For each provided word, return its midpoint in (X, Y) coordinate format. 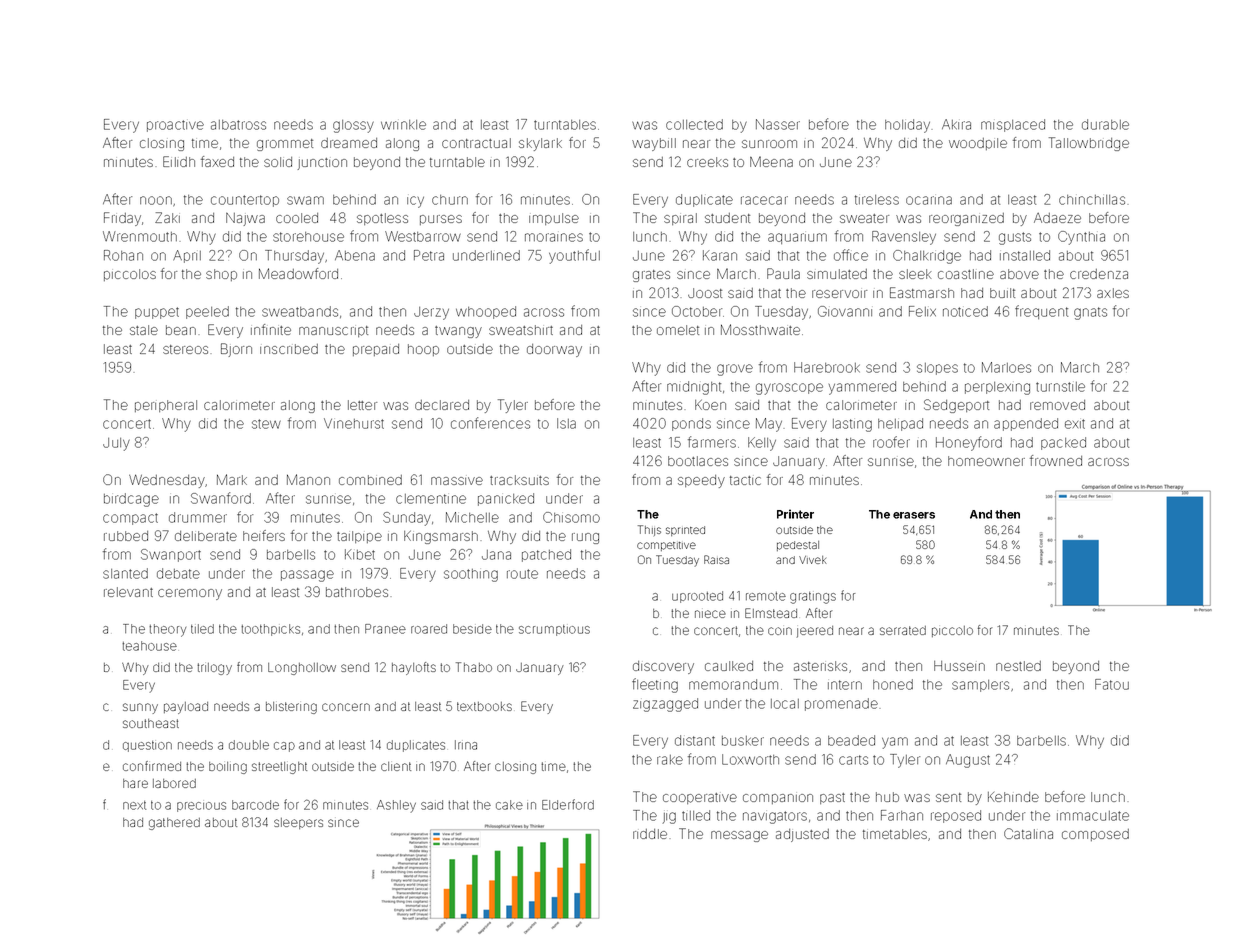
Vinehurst (354, 423)
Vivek (813, 560)
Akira (956, 124)
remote (766, 596)
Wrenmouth (140, 236)
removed (1057, 405)
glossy (353, 126)
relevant (128, 592)
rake (670, 760)
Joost (705, 293)
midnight (694, 388)
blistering (291, 708)
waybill (654, 144)
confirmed (152, 766)
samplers (980, 686)
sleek (915, 274)
